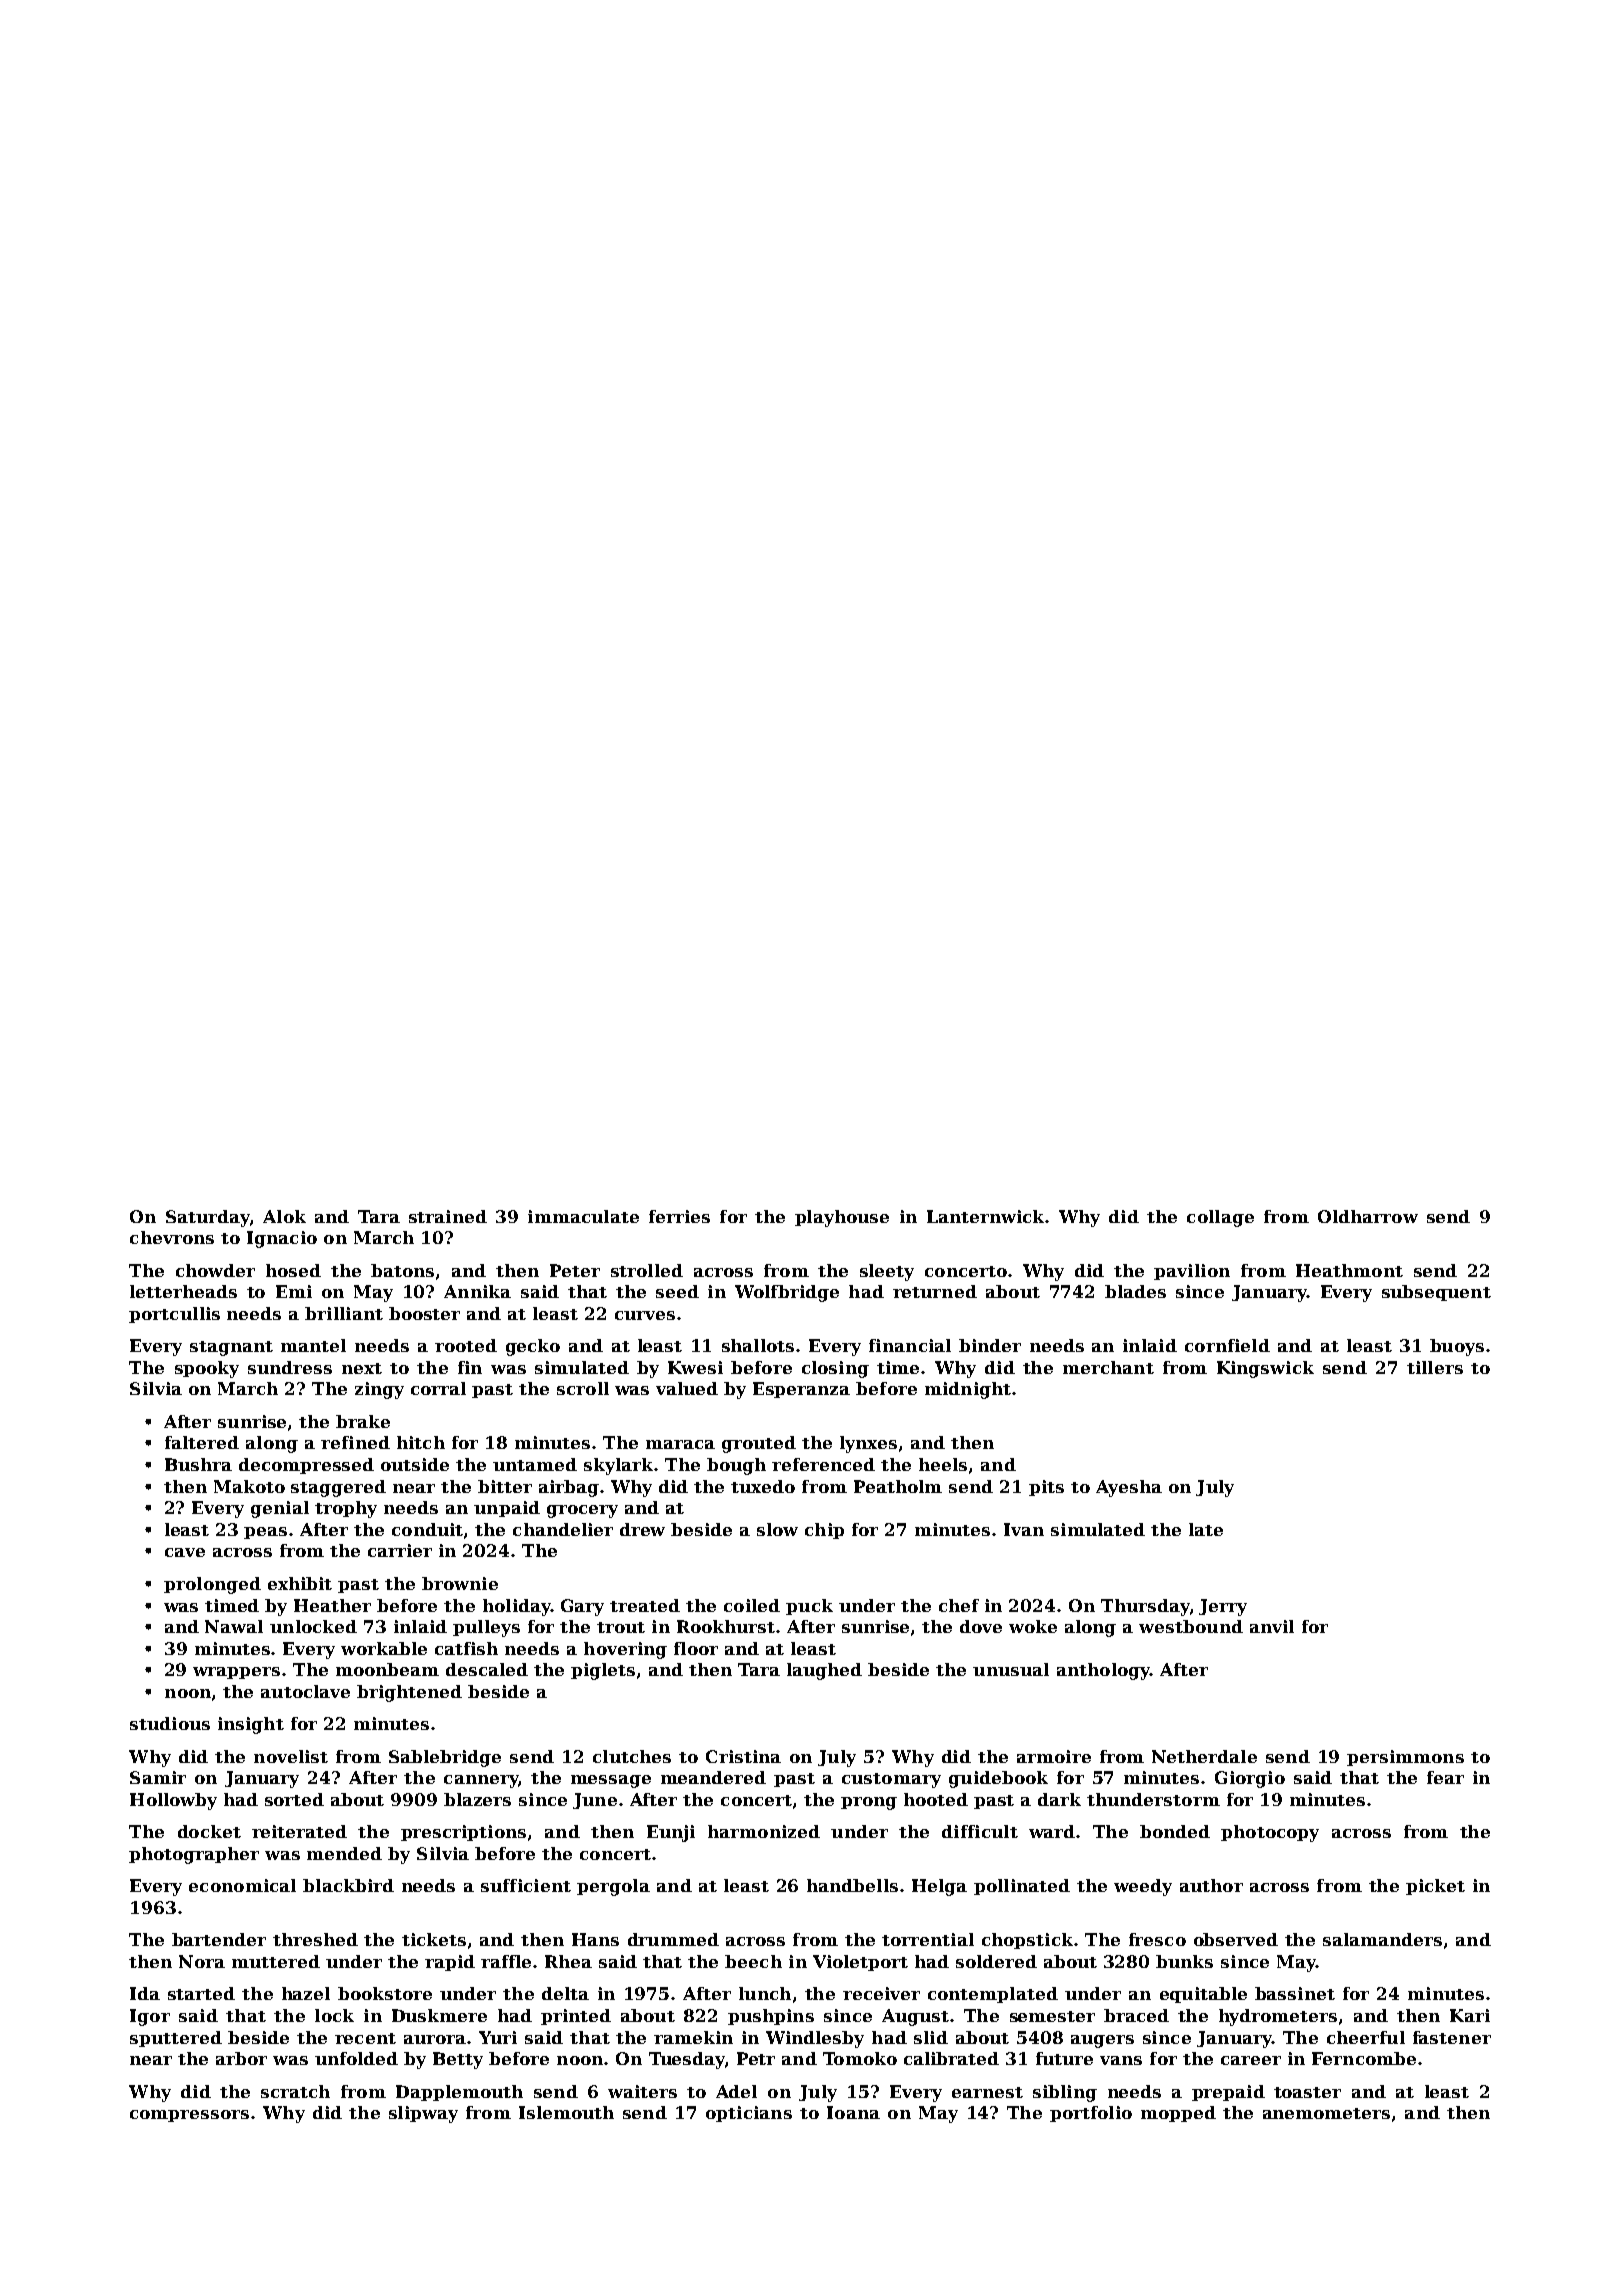  Describe the element at coordinates (466, 1345) in the screenshot. I see `rooted` at that location.
